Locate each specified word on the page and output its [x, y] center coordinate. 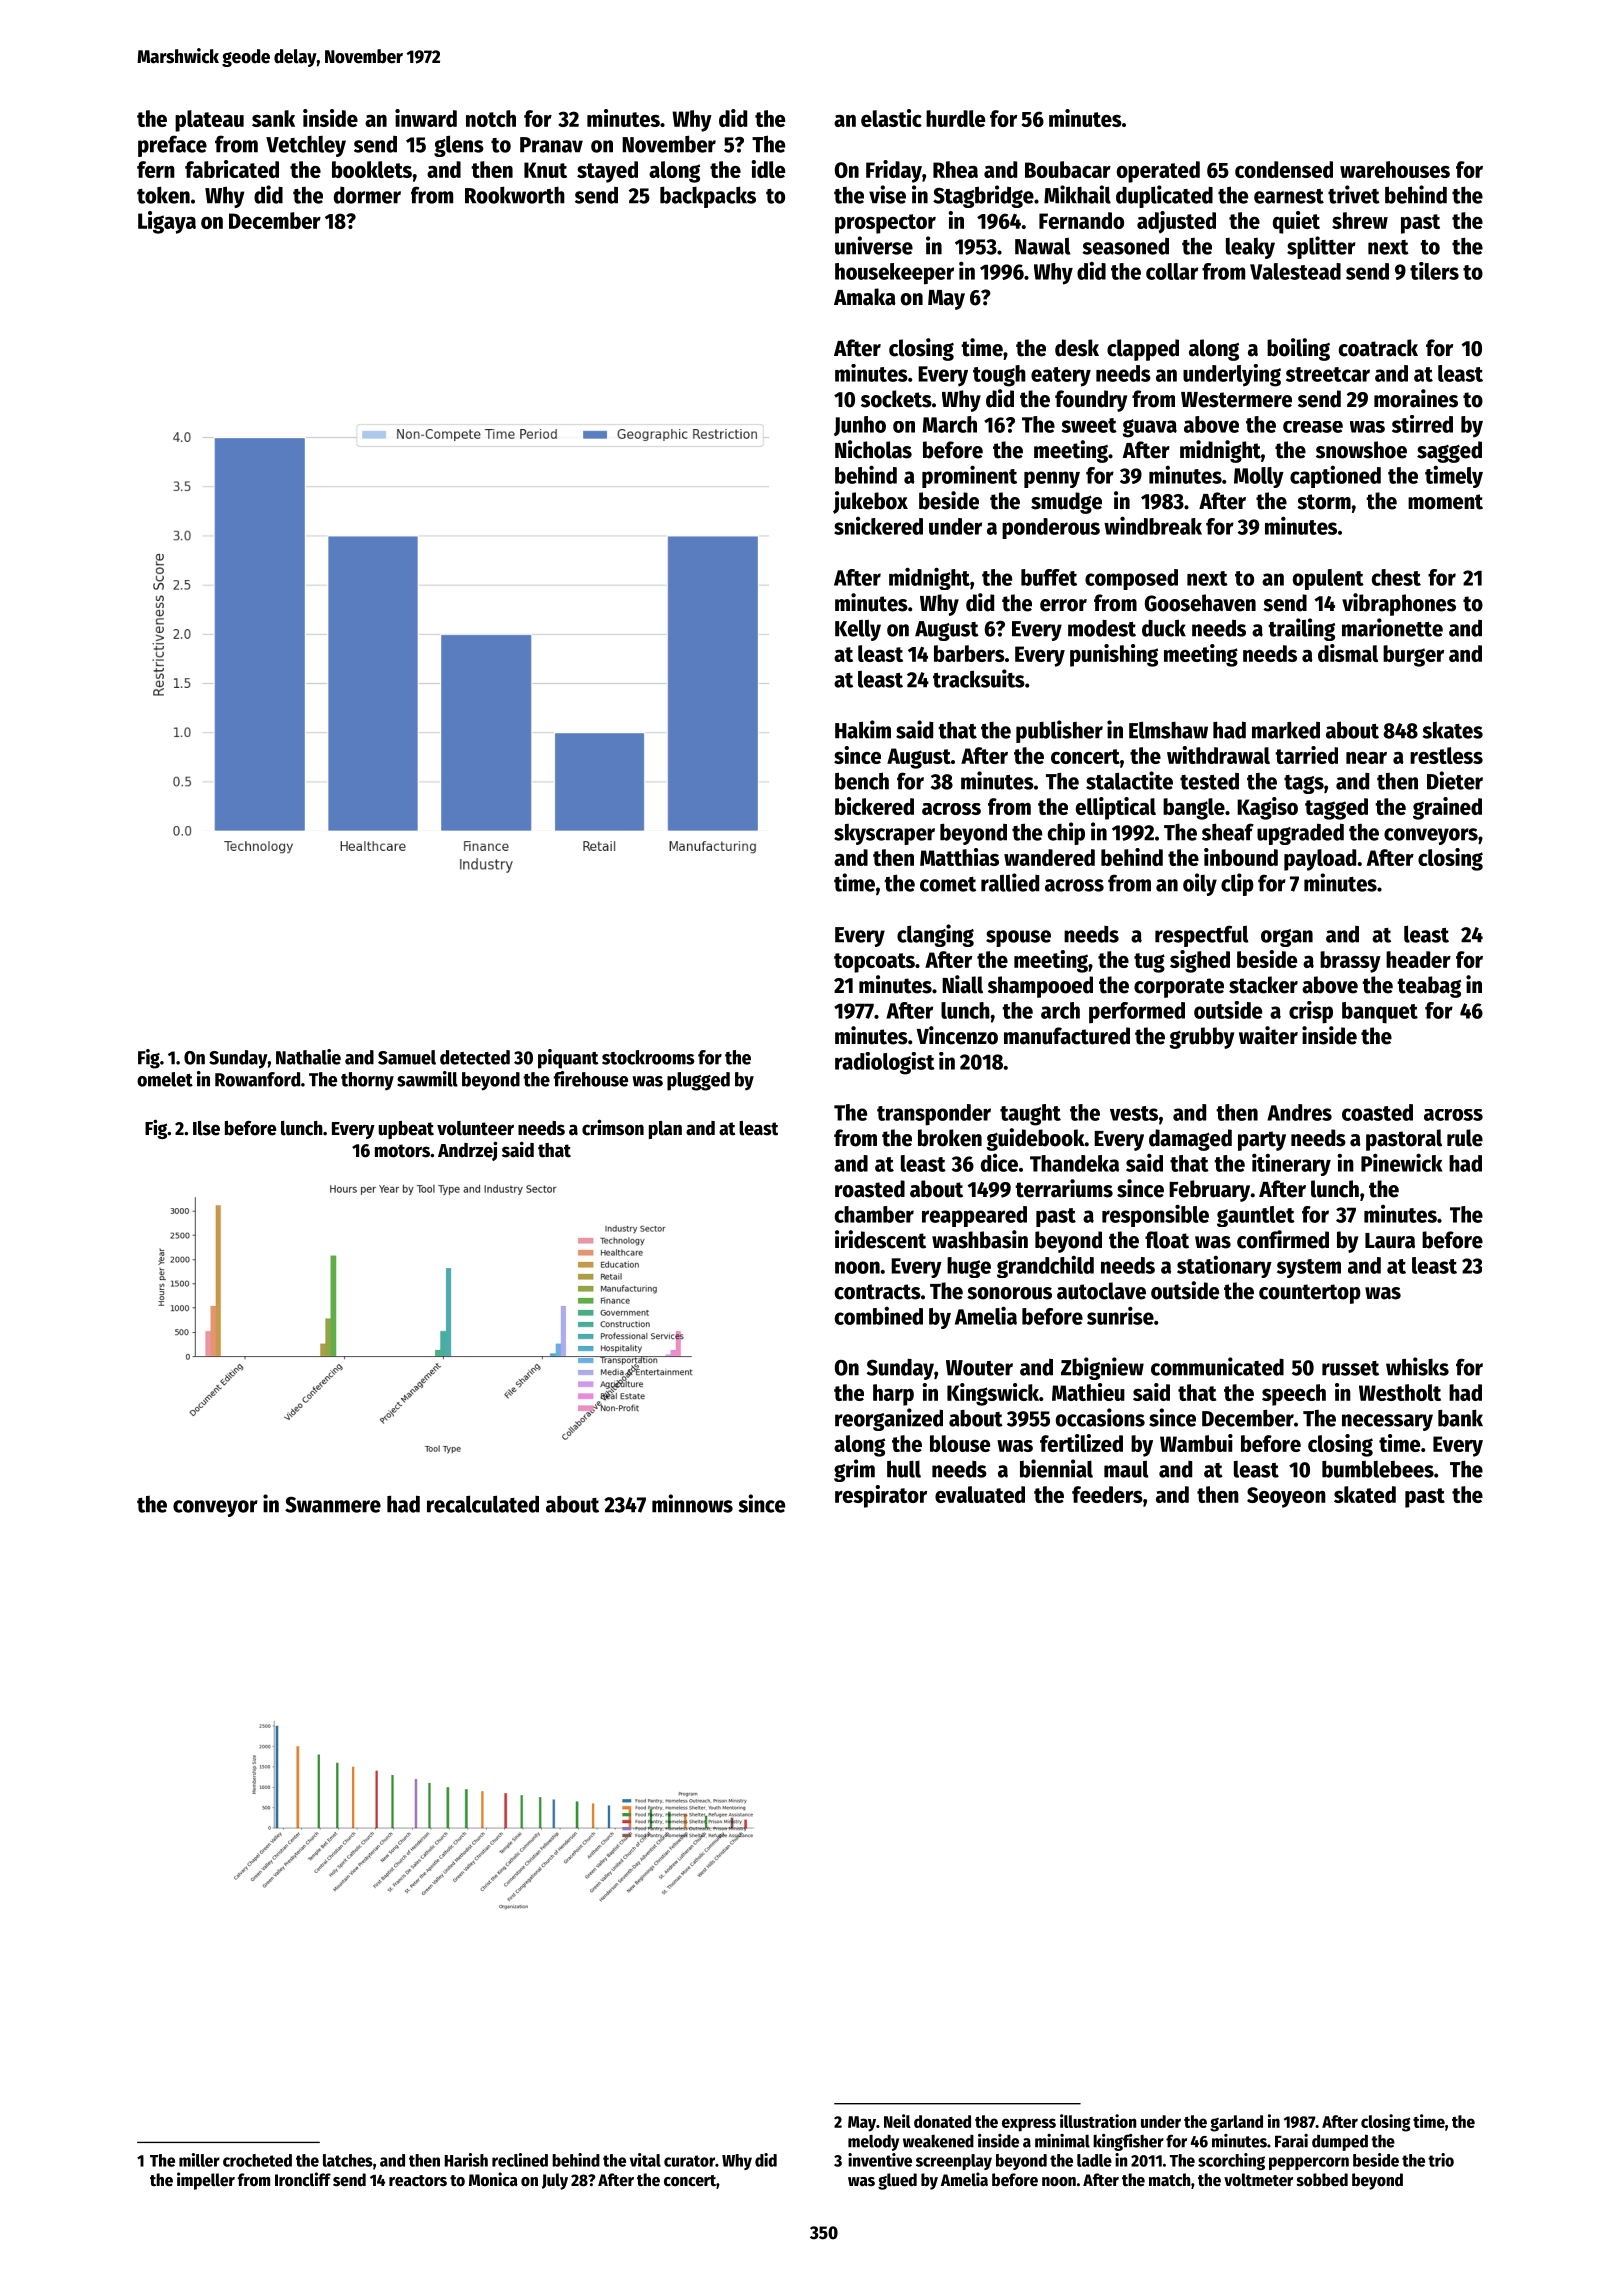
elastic [891, 118]
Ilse [206, 1128]
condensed [1284, 169]
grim [854, 1470]
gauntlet [1256, 1216]
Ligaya [167, 222]
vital [645, 2160]
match [1169, 2180]
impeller [206, 2181]
